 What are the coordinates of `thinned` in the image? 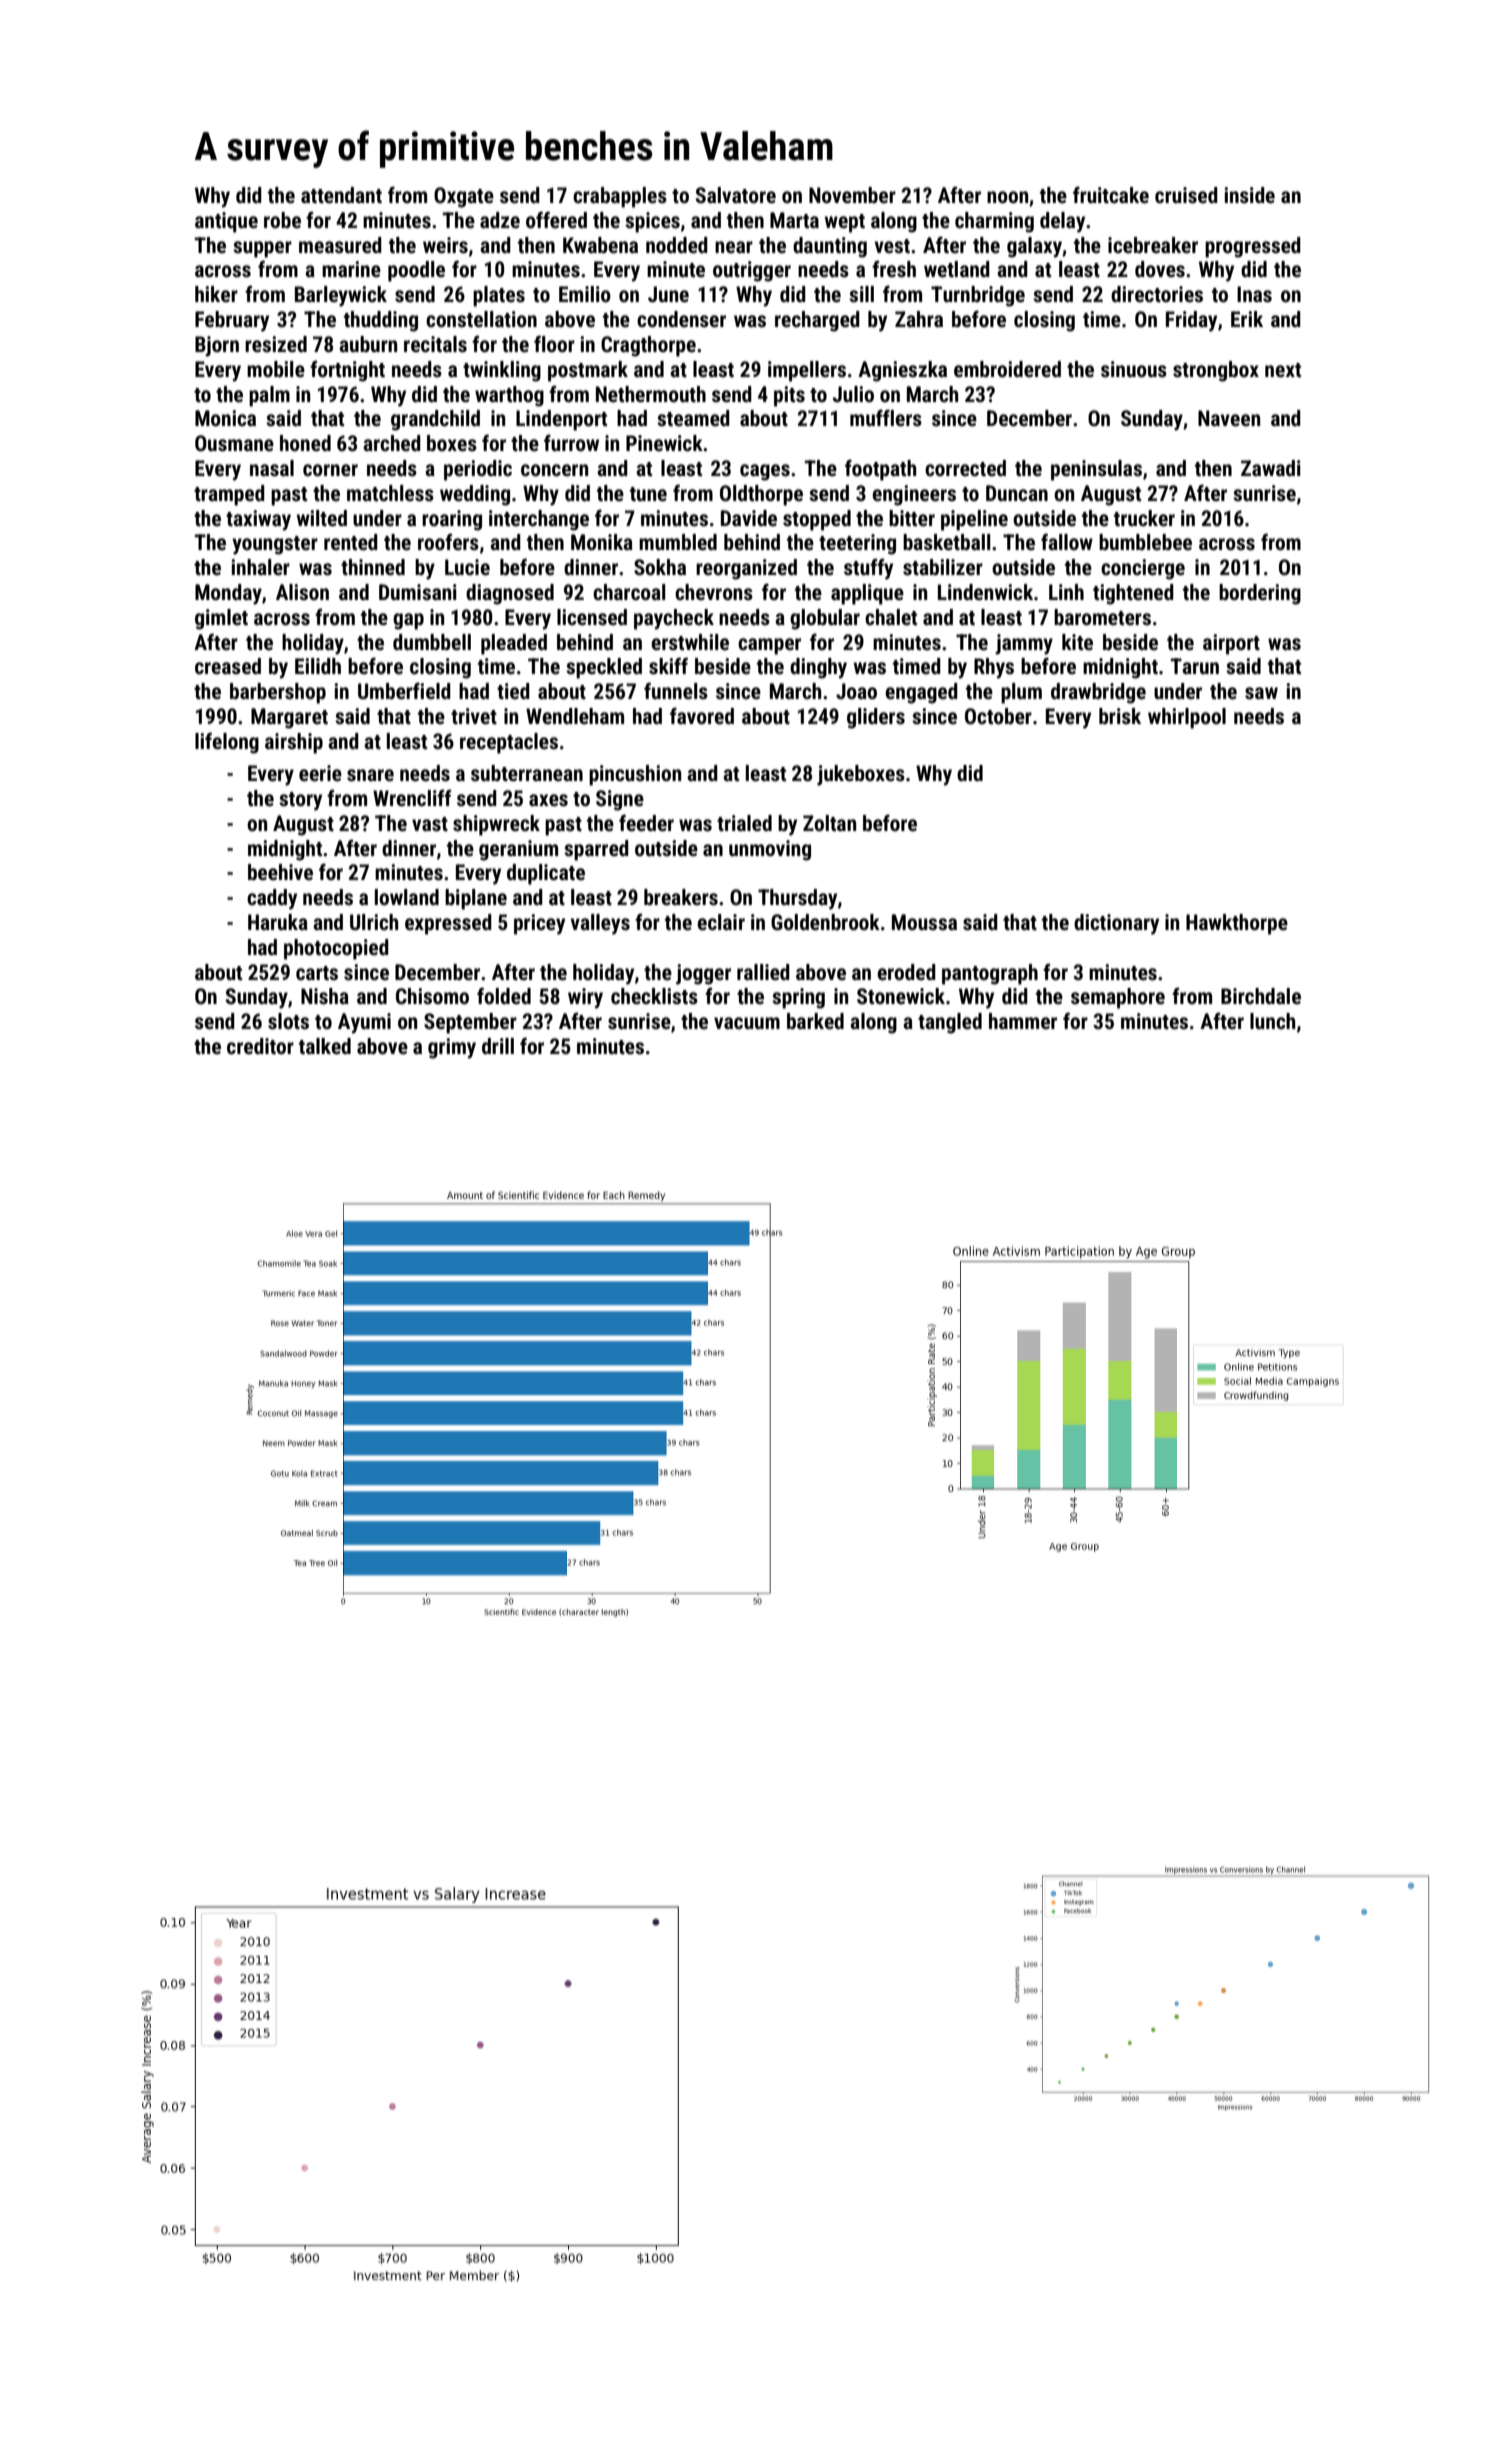 It's located at (373, 567).
